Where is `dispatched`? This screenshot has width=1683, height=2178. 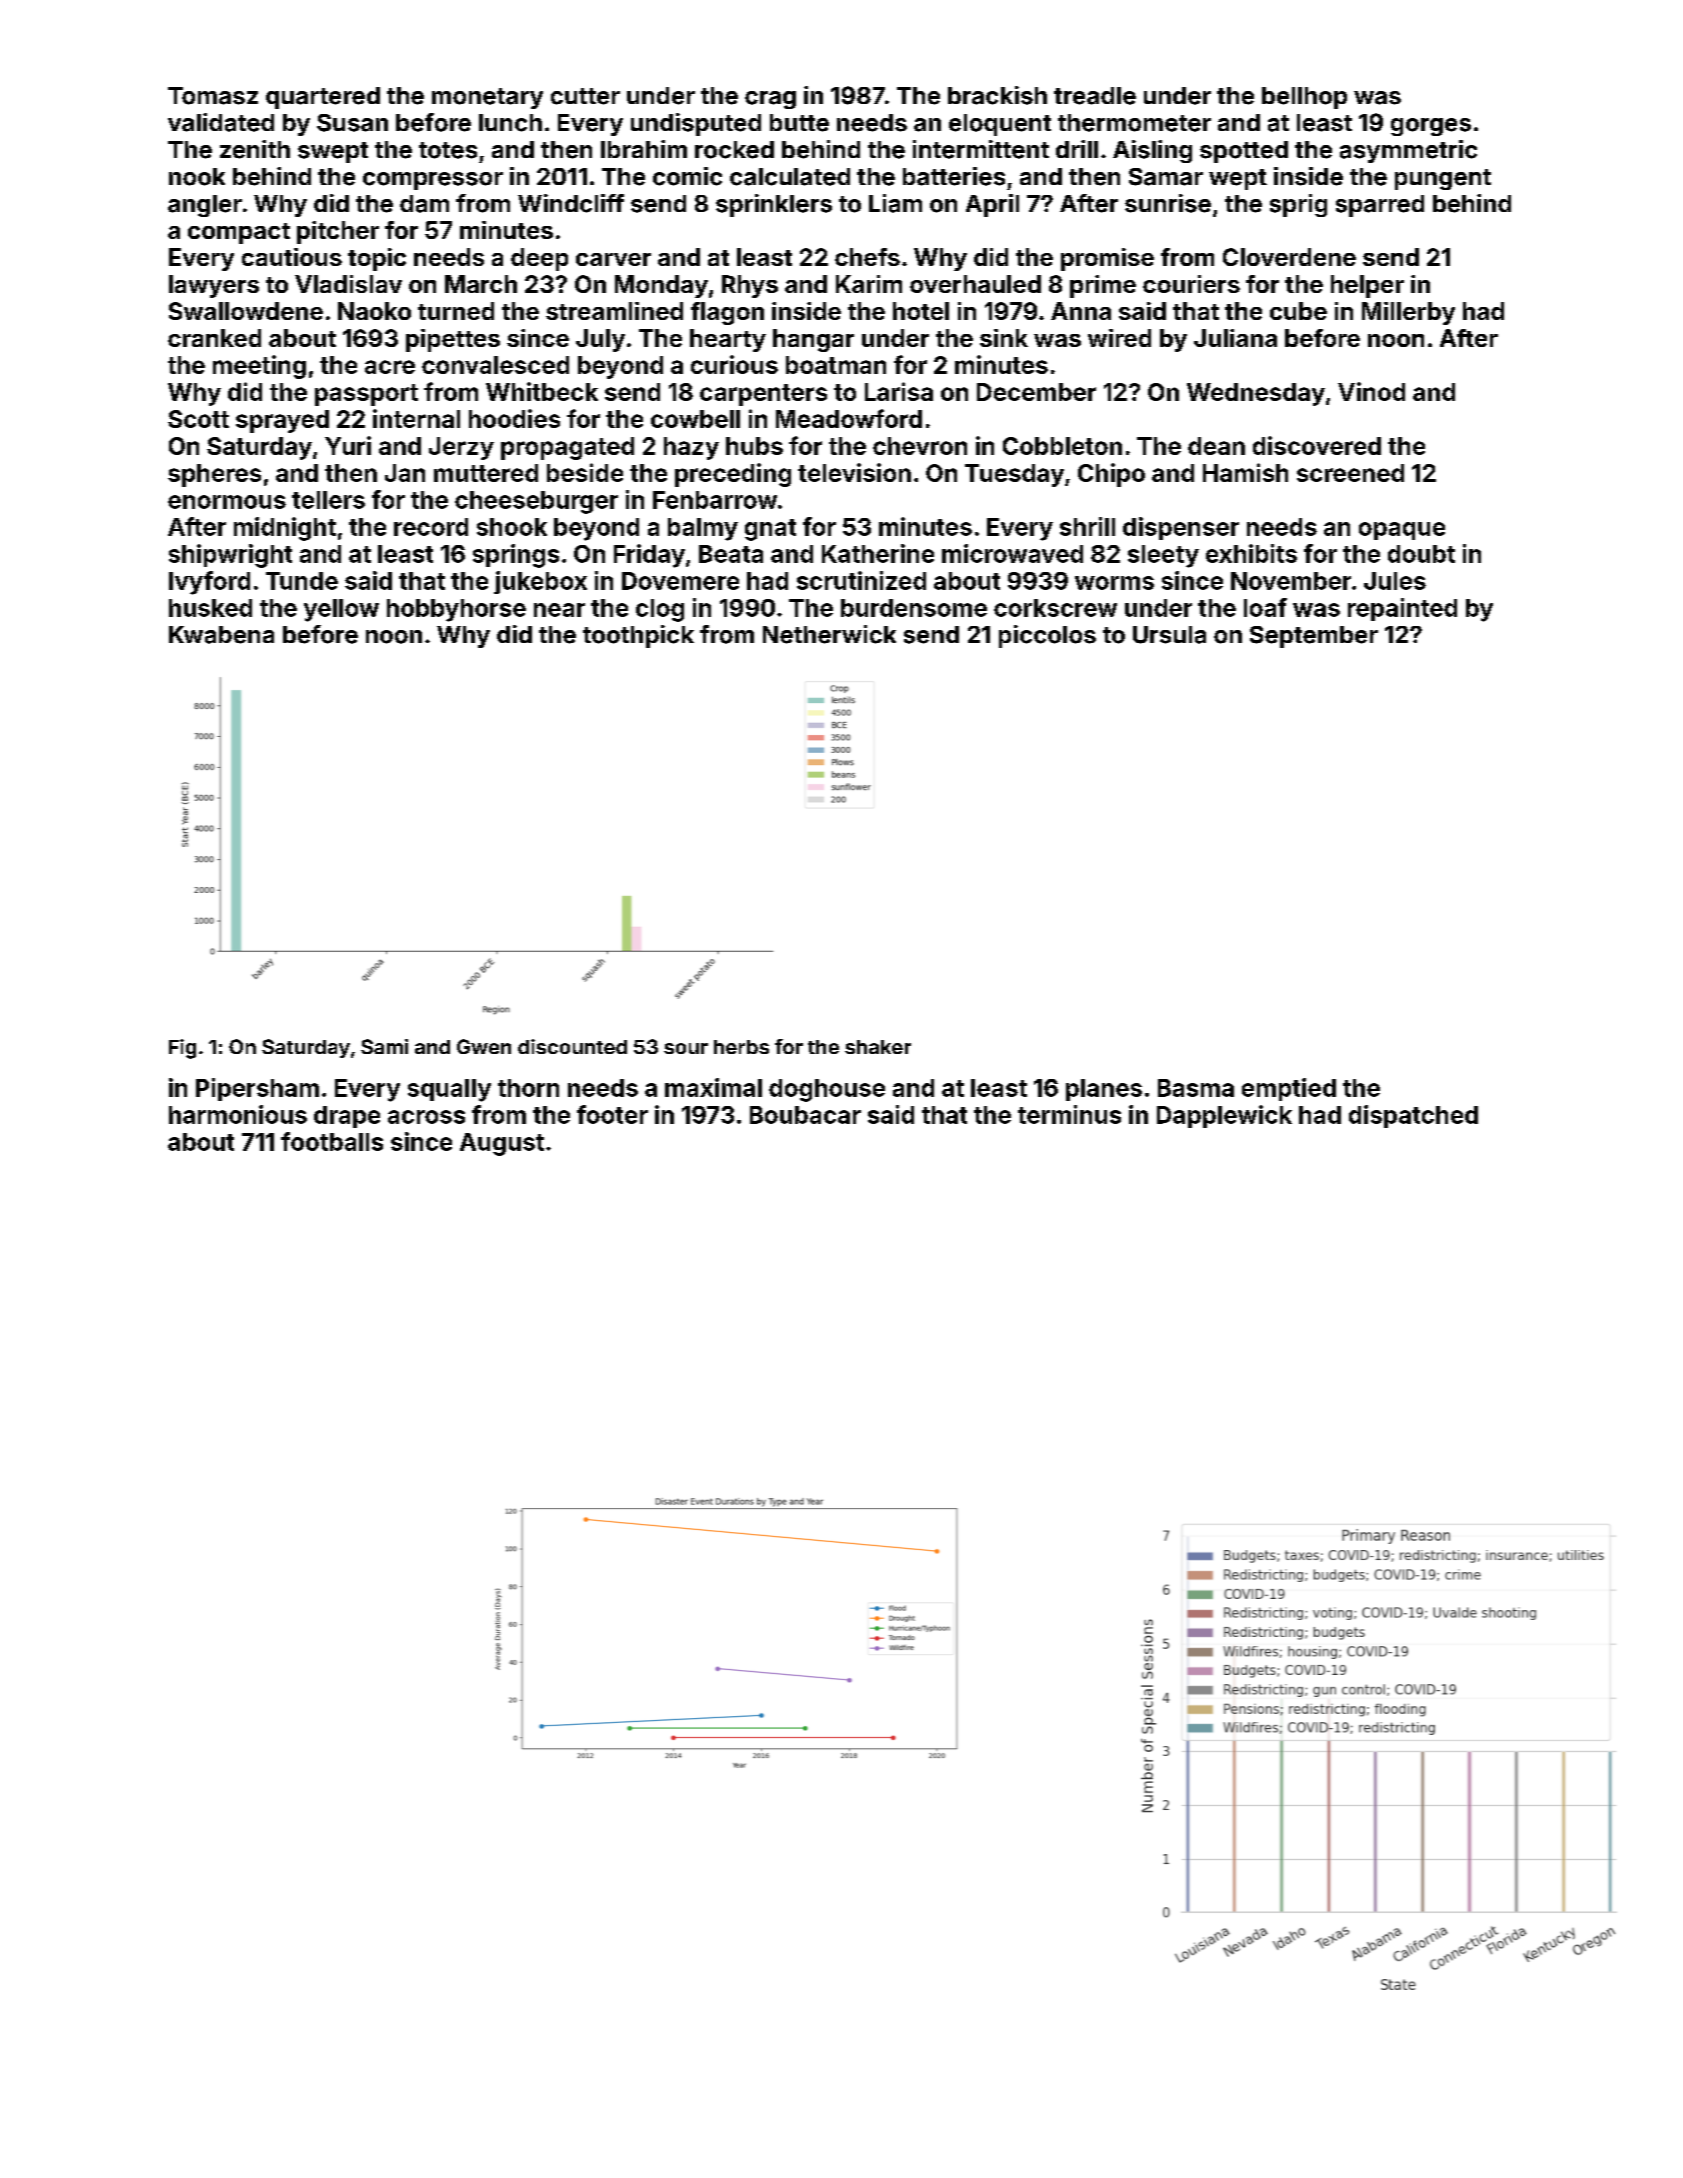
dispatched is located at coordinates (1413, 1116).
